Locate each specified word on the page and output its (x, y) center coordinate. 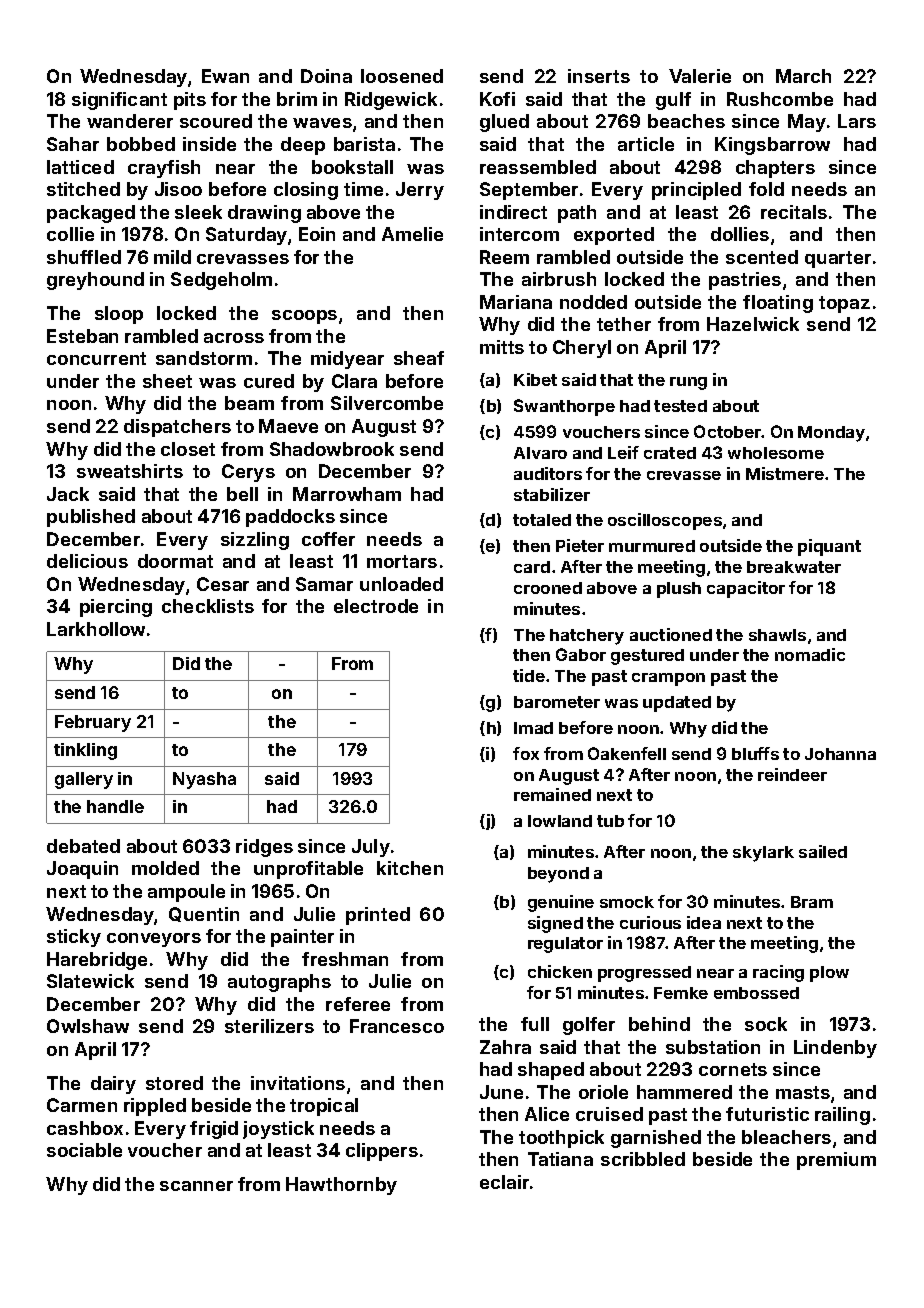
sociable (84, 1150)
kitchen (410, 868)
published (91, 518)
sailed (823, 851)
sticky (74, 938)
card (532, 567)
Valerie (700, 76)
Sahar (73, 144)
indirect (513, 212)
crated (670, 453)
